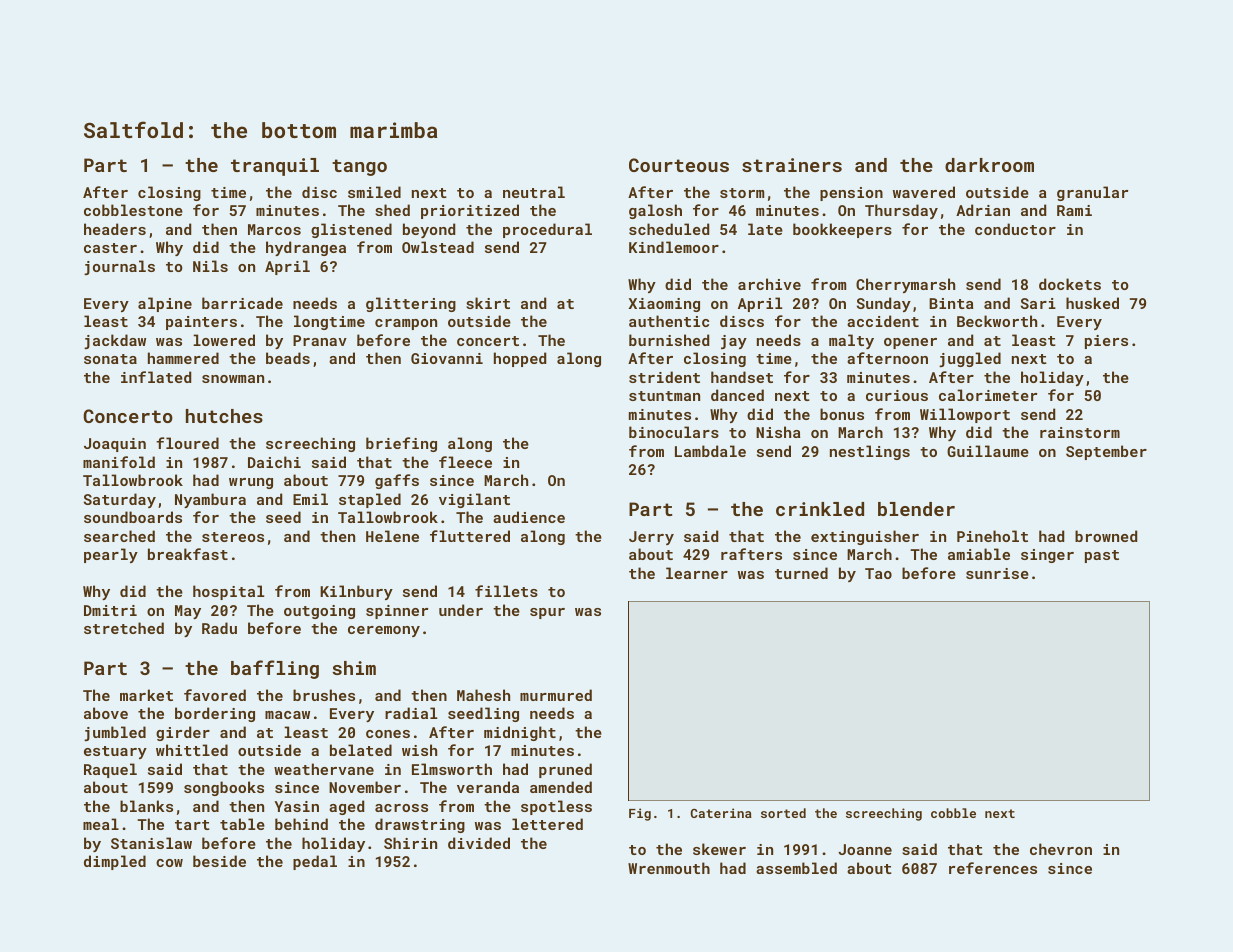  I want to click on tart, so click(192, 825).
